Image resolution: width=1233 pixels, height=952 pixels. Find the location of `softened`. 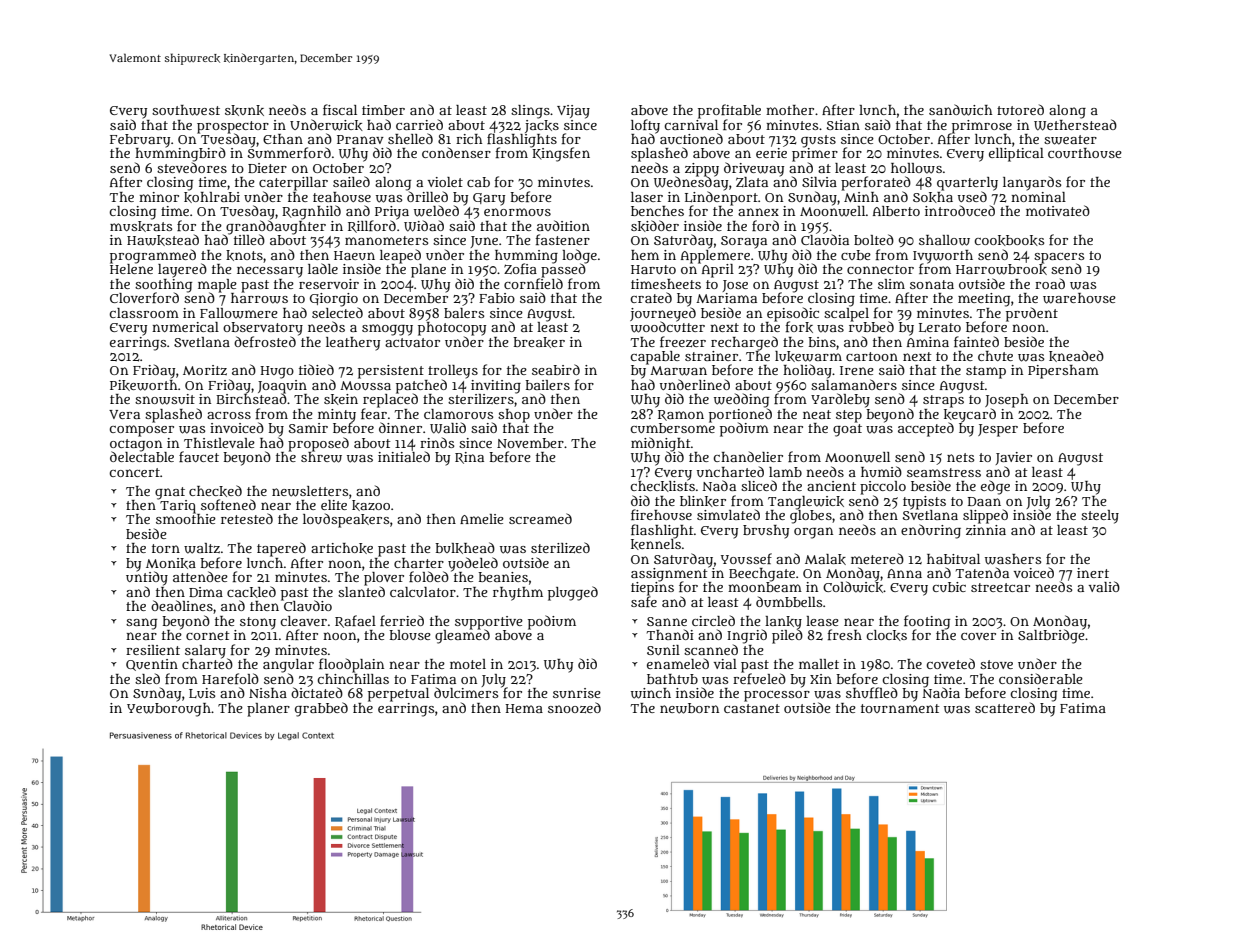

softened is located at coordinates (228, 504).
